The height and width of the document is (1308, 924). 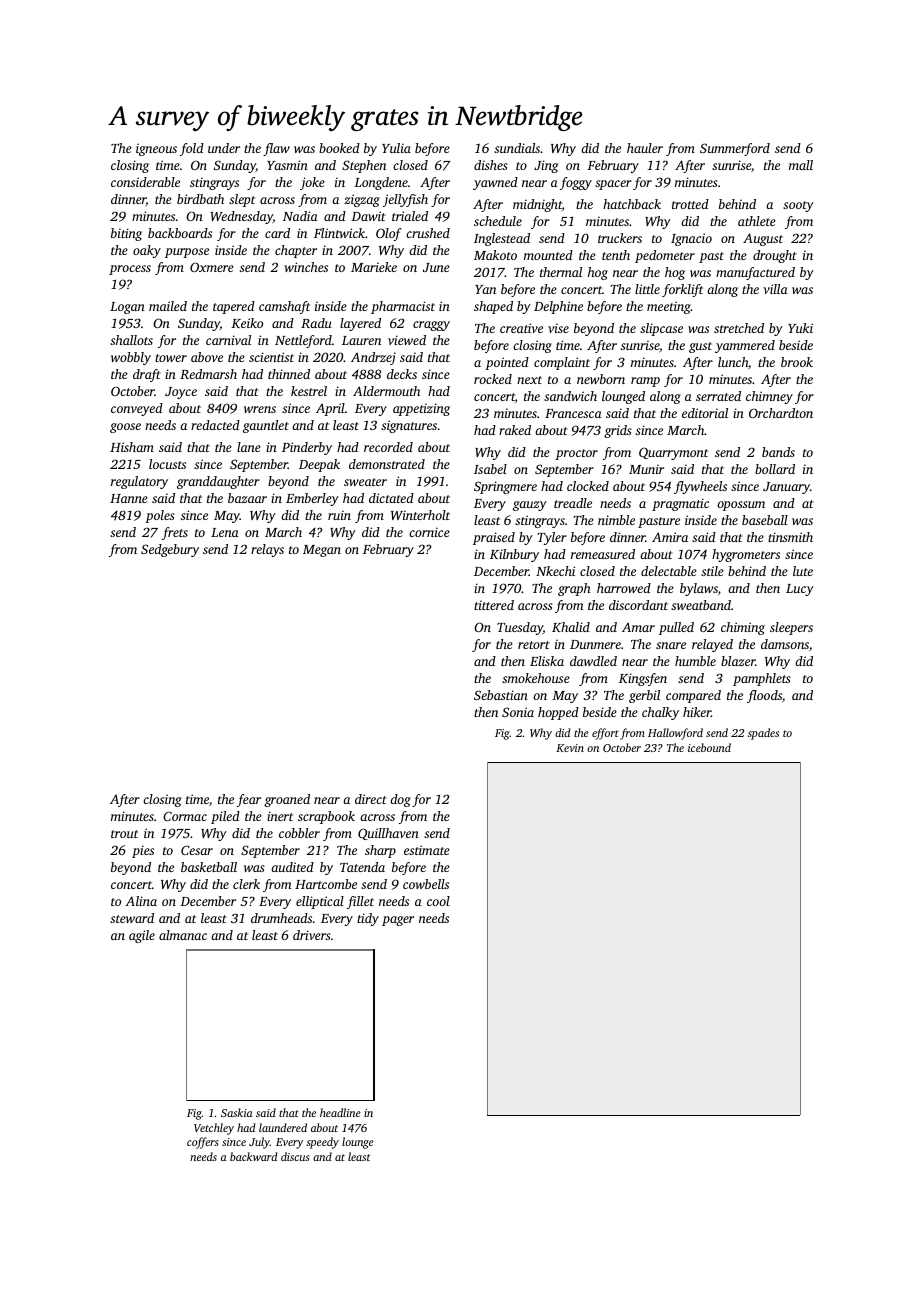 What do you see at coordinates (428, 233) in the document?
I see `crushed` at bounding box center [428, 233].
